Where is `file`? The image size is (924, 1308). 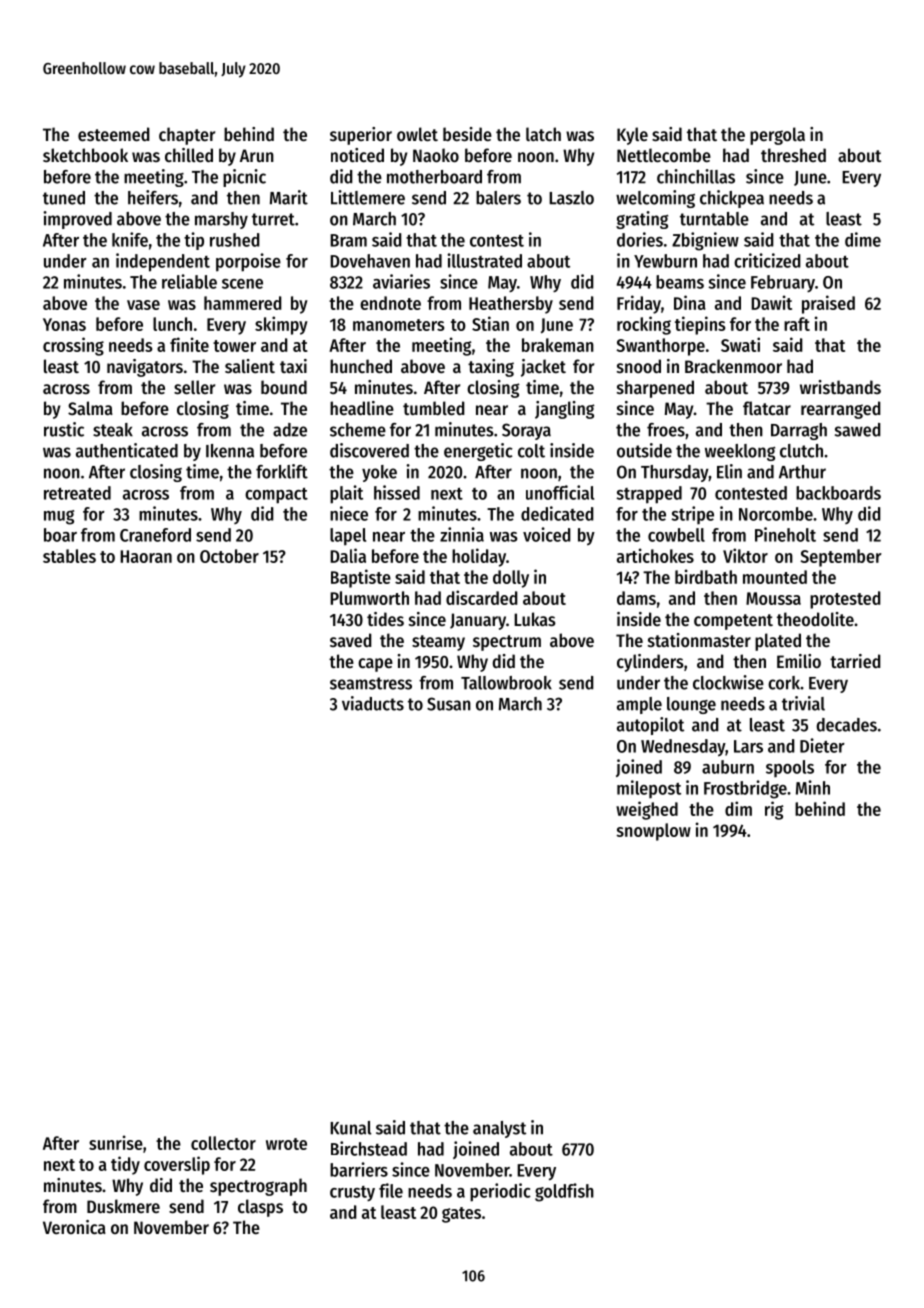
file is located at coordinates (391, 1190).
